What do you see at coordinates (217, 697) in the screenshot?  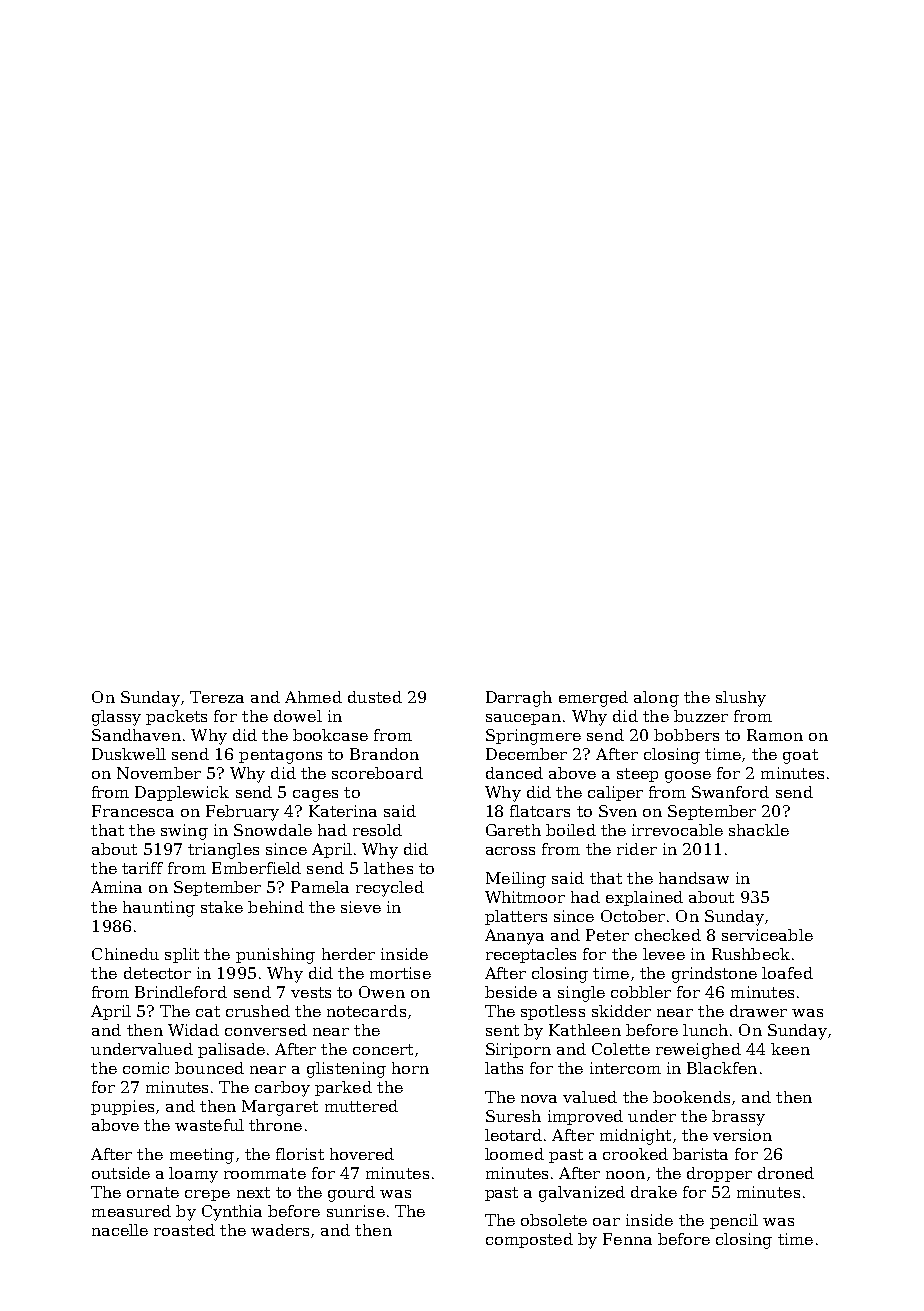 I see `Tereza` at bounding box center [217, 697].
